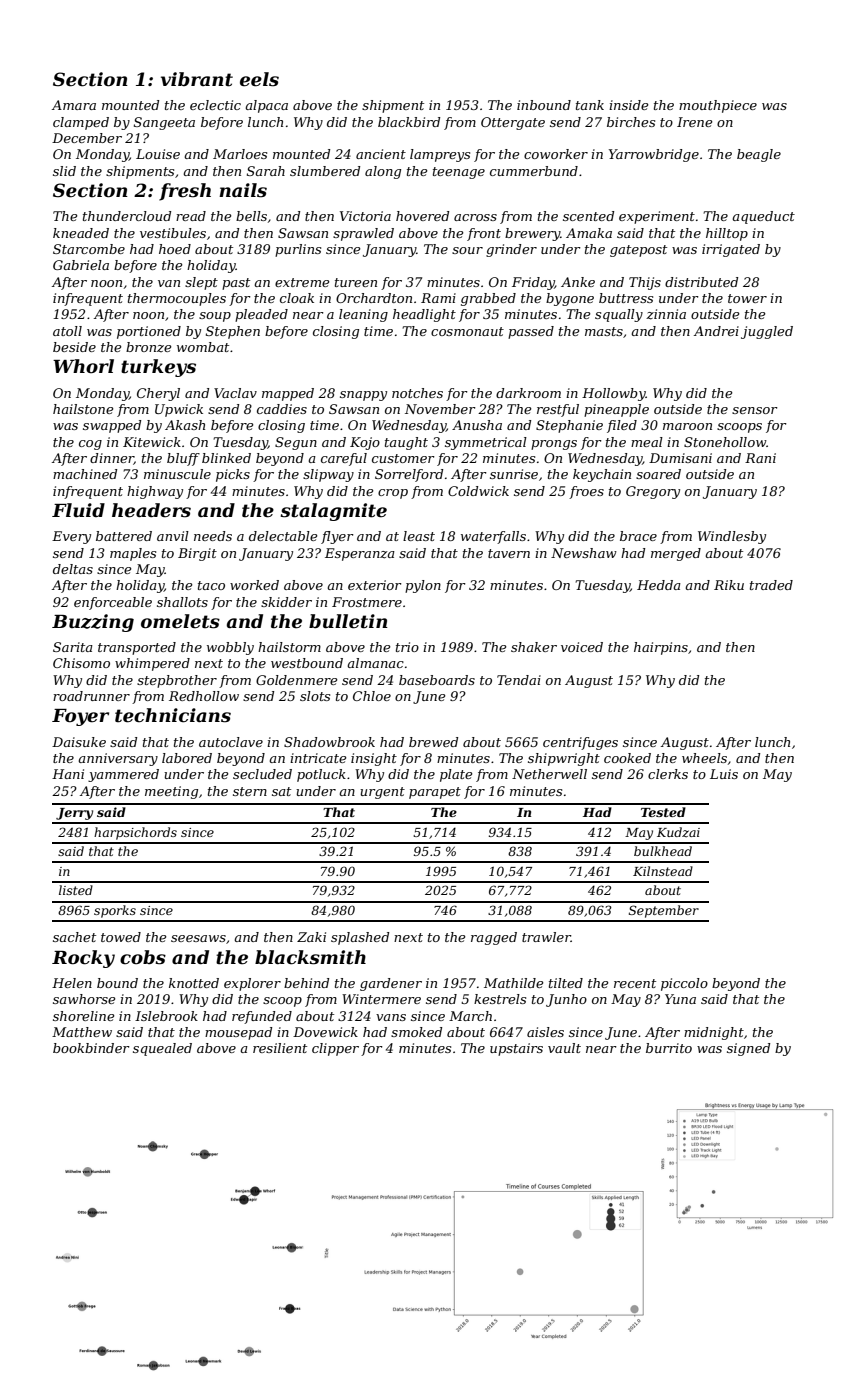 The height and width of the screenshot is (1400, 849). I want to click on deltas, so click(73, 569).
